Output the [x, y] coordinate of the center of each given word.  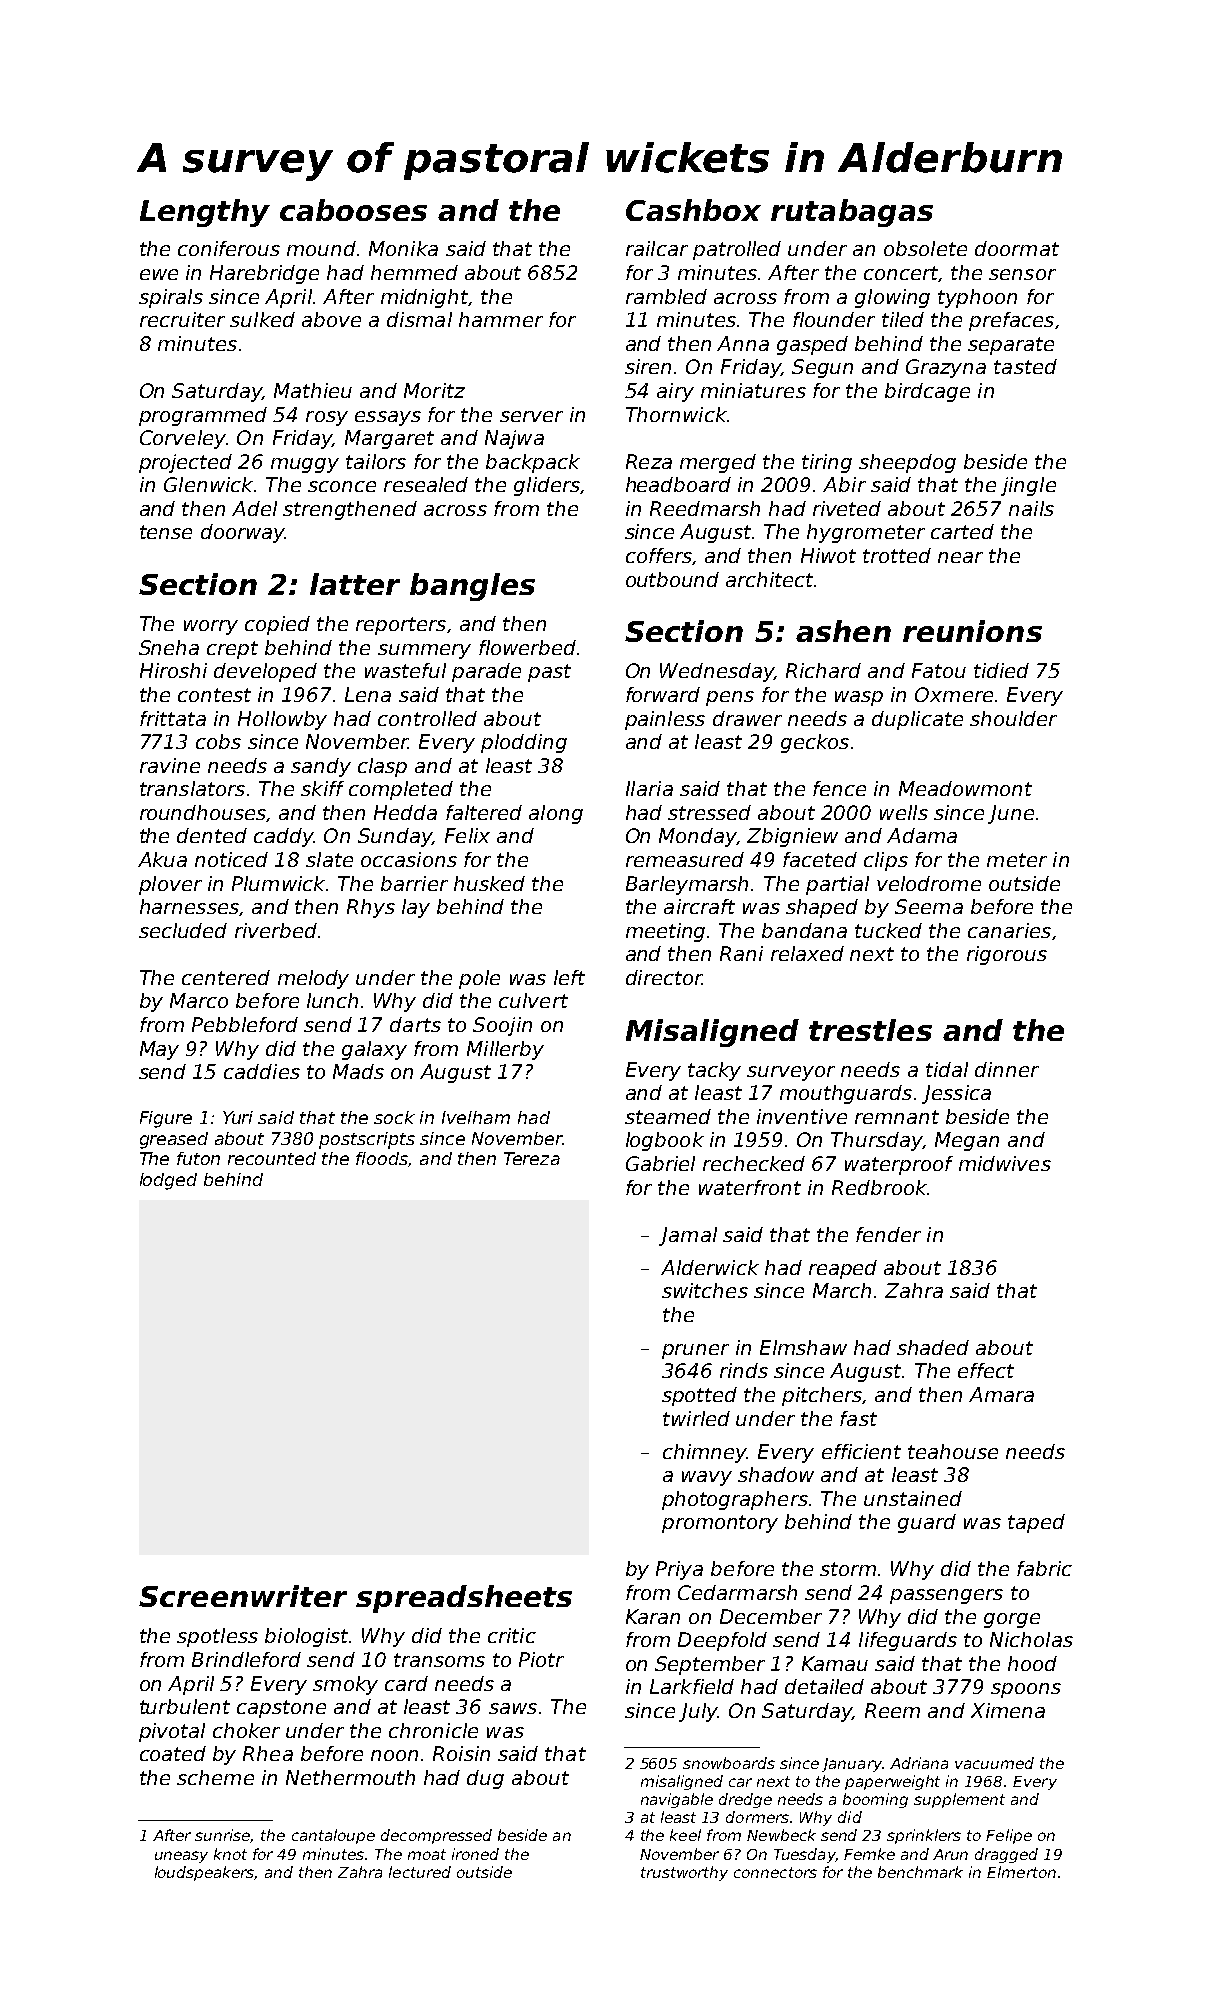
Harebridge [264, 274]
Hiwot [828, 555]
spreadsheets [464, 1599]
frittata [173, 718]
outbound [672, 579]
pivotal [172, 1732]
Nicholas [1031, 1639]
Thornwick [676, 414]
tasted [1025, 366]
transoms [439, 1660]
